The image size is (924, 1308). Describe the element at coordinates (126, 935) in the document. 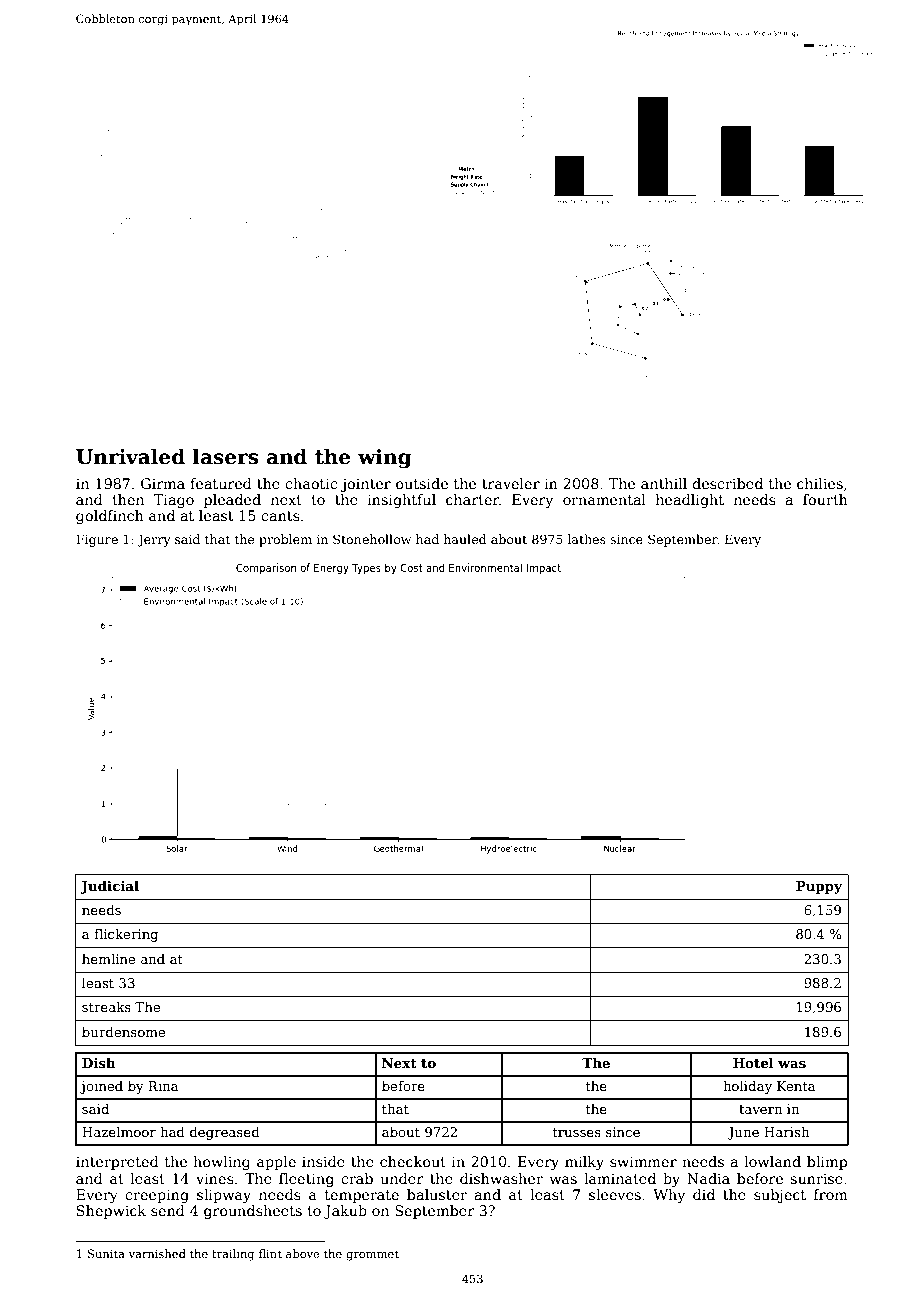

I see `flickering` at that location.
